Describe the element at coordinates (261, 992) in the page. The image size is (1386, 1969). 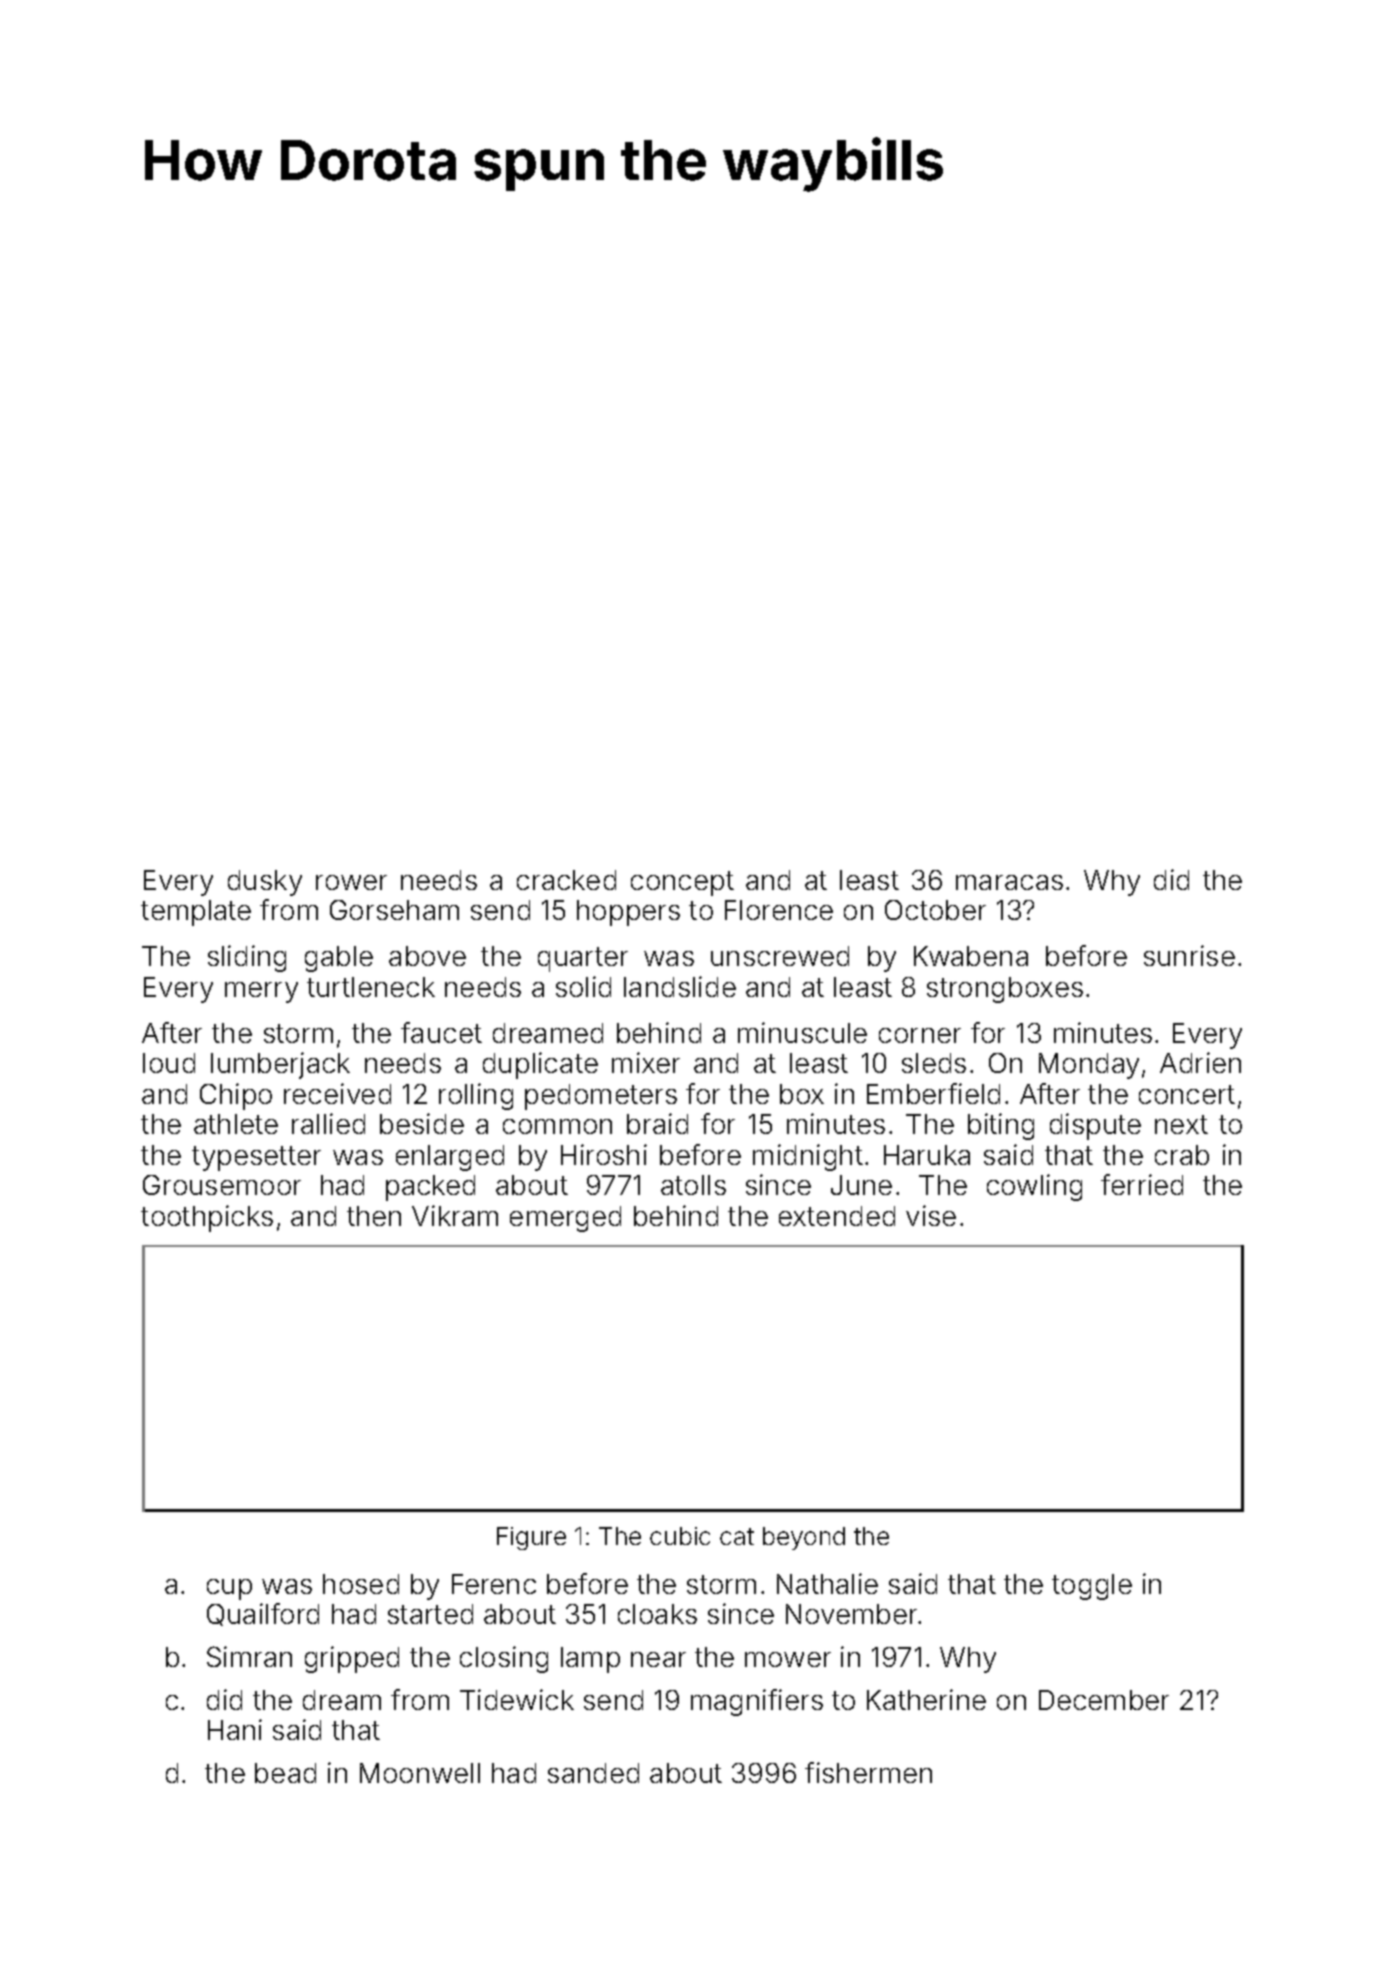
I see `merry` at that location.
